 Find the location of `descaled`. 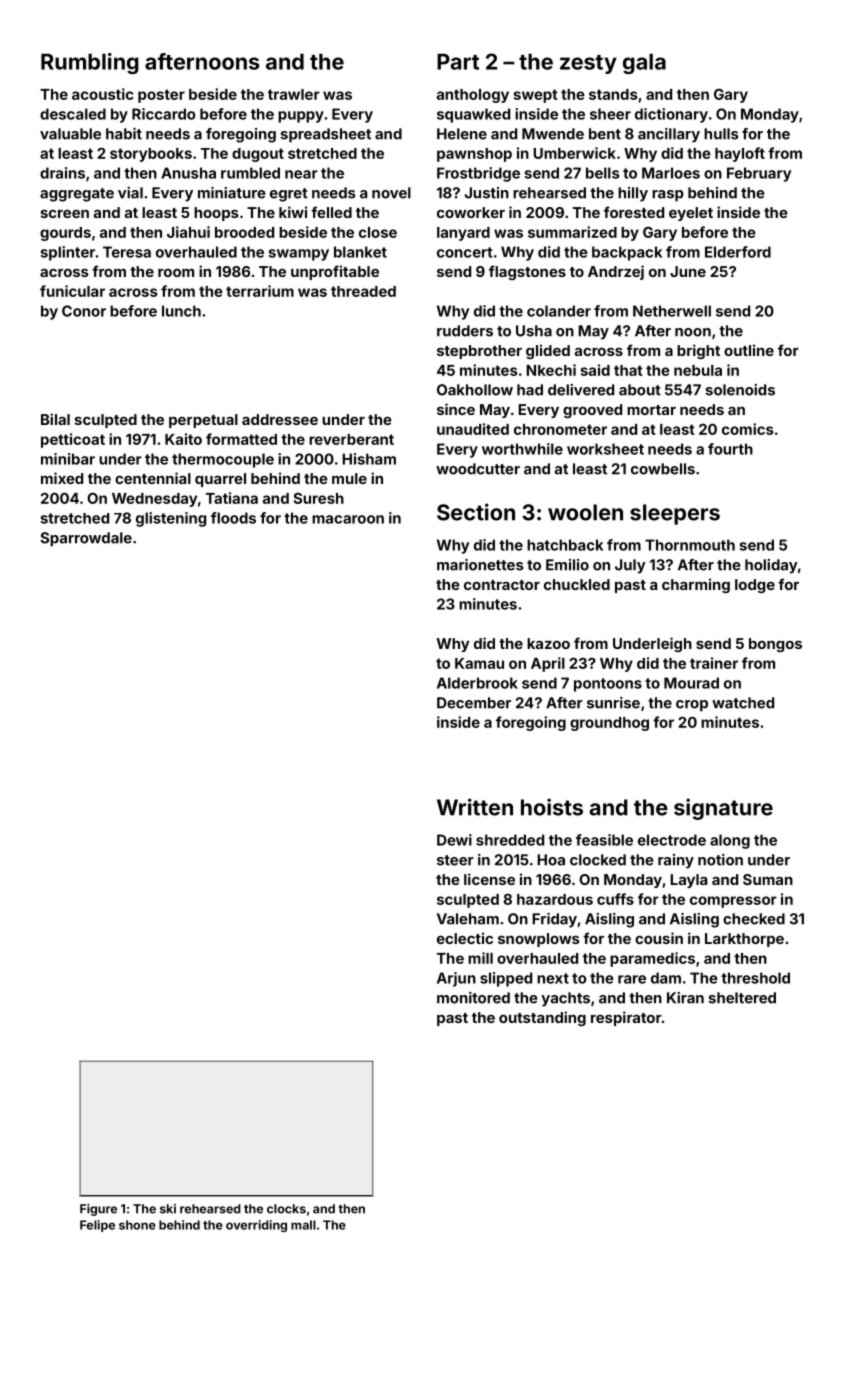

descaled is located at coordinates (73, 114).
